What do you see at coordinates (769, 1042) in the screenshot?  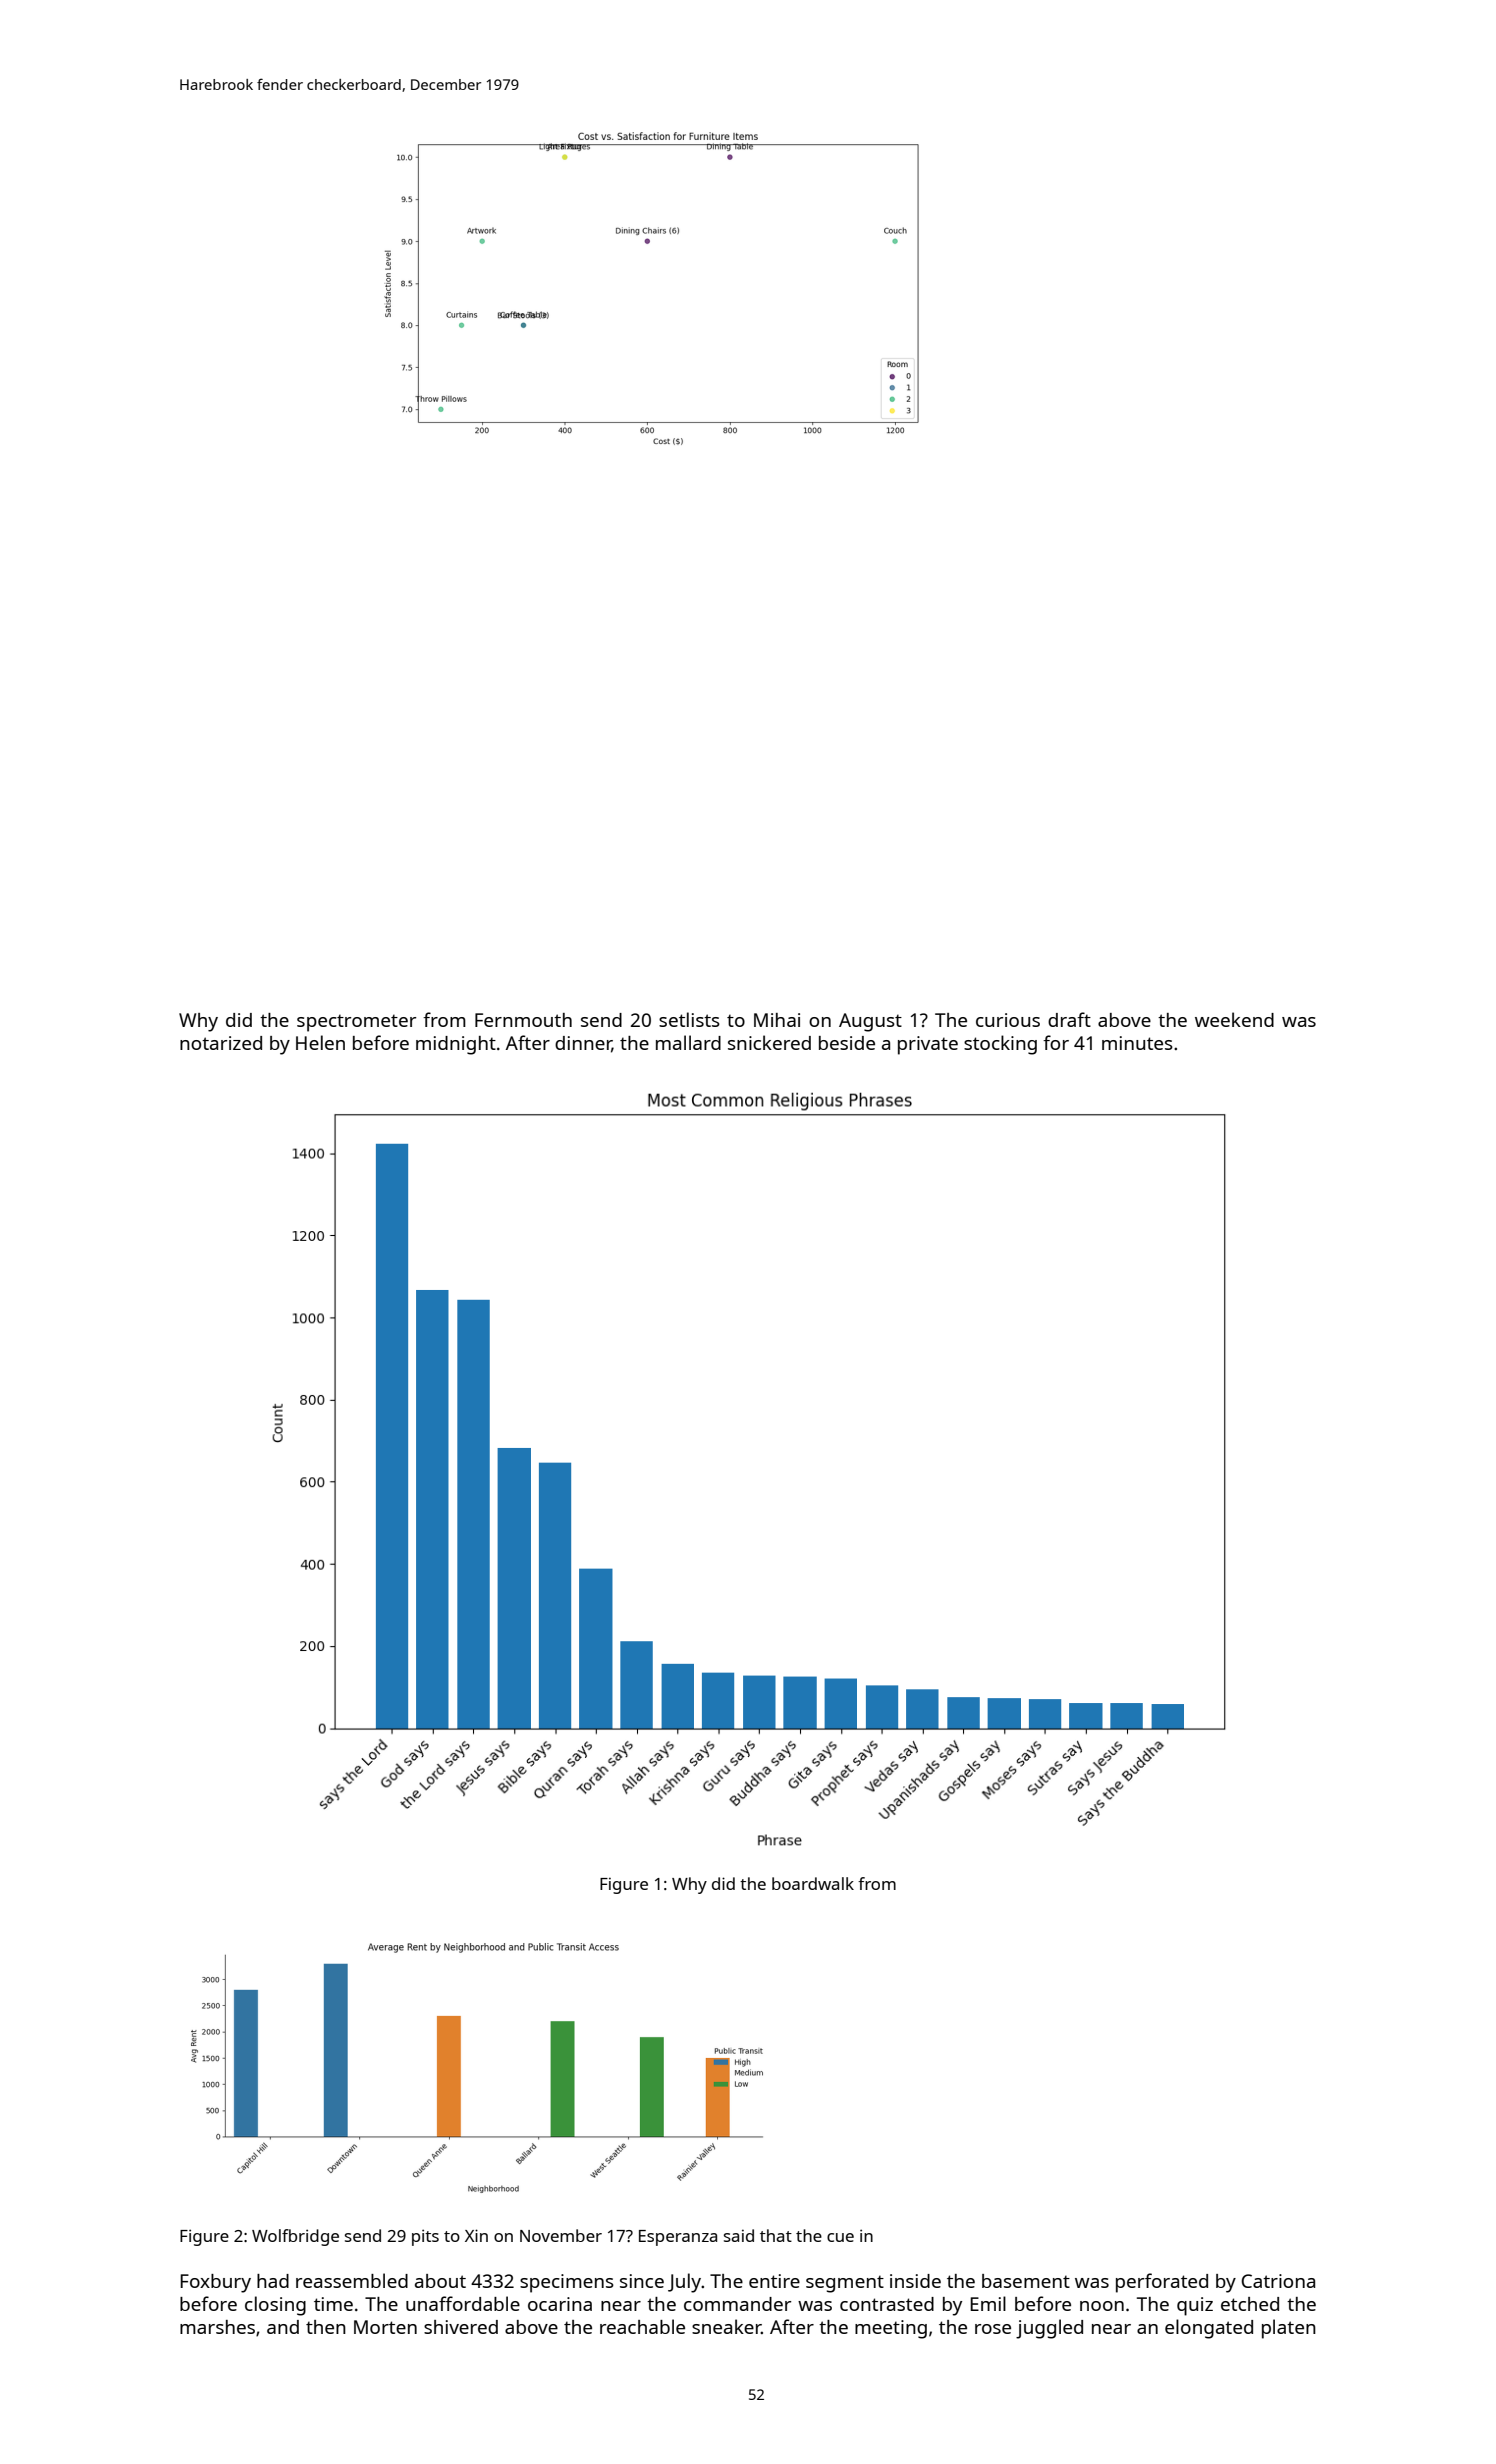 I see `snickered` at bounding box center [769, 1042].
